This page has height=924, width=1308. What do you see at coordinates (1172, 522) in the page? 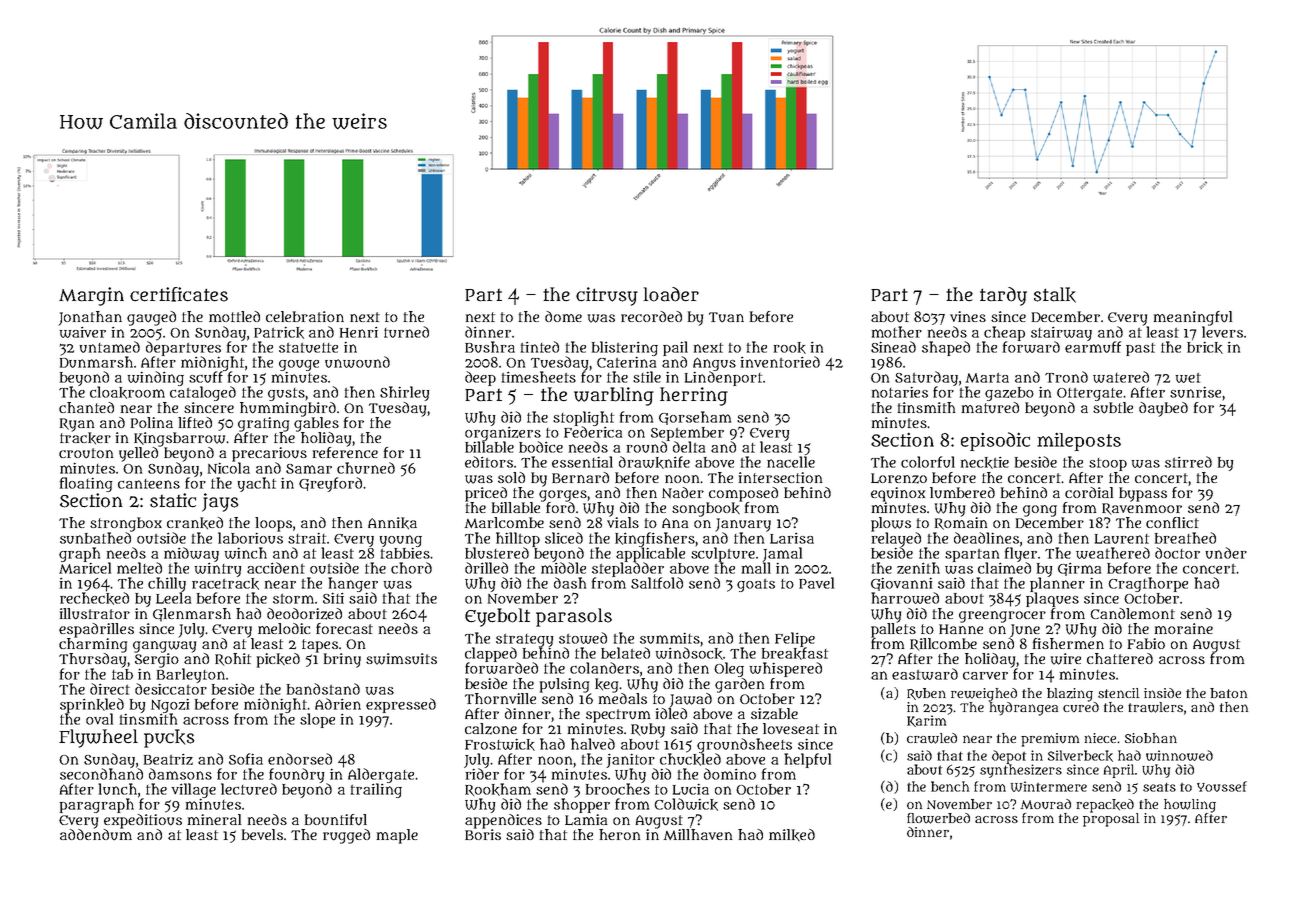
I see `conflict` at bounding box center [1172, 522].
